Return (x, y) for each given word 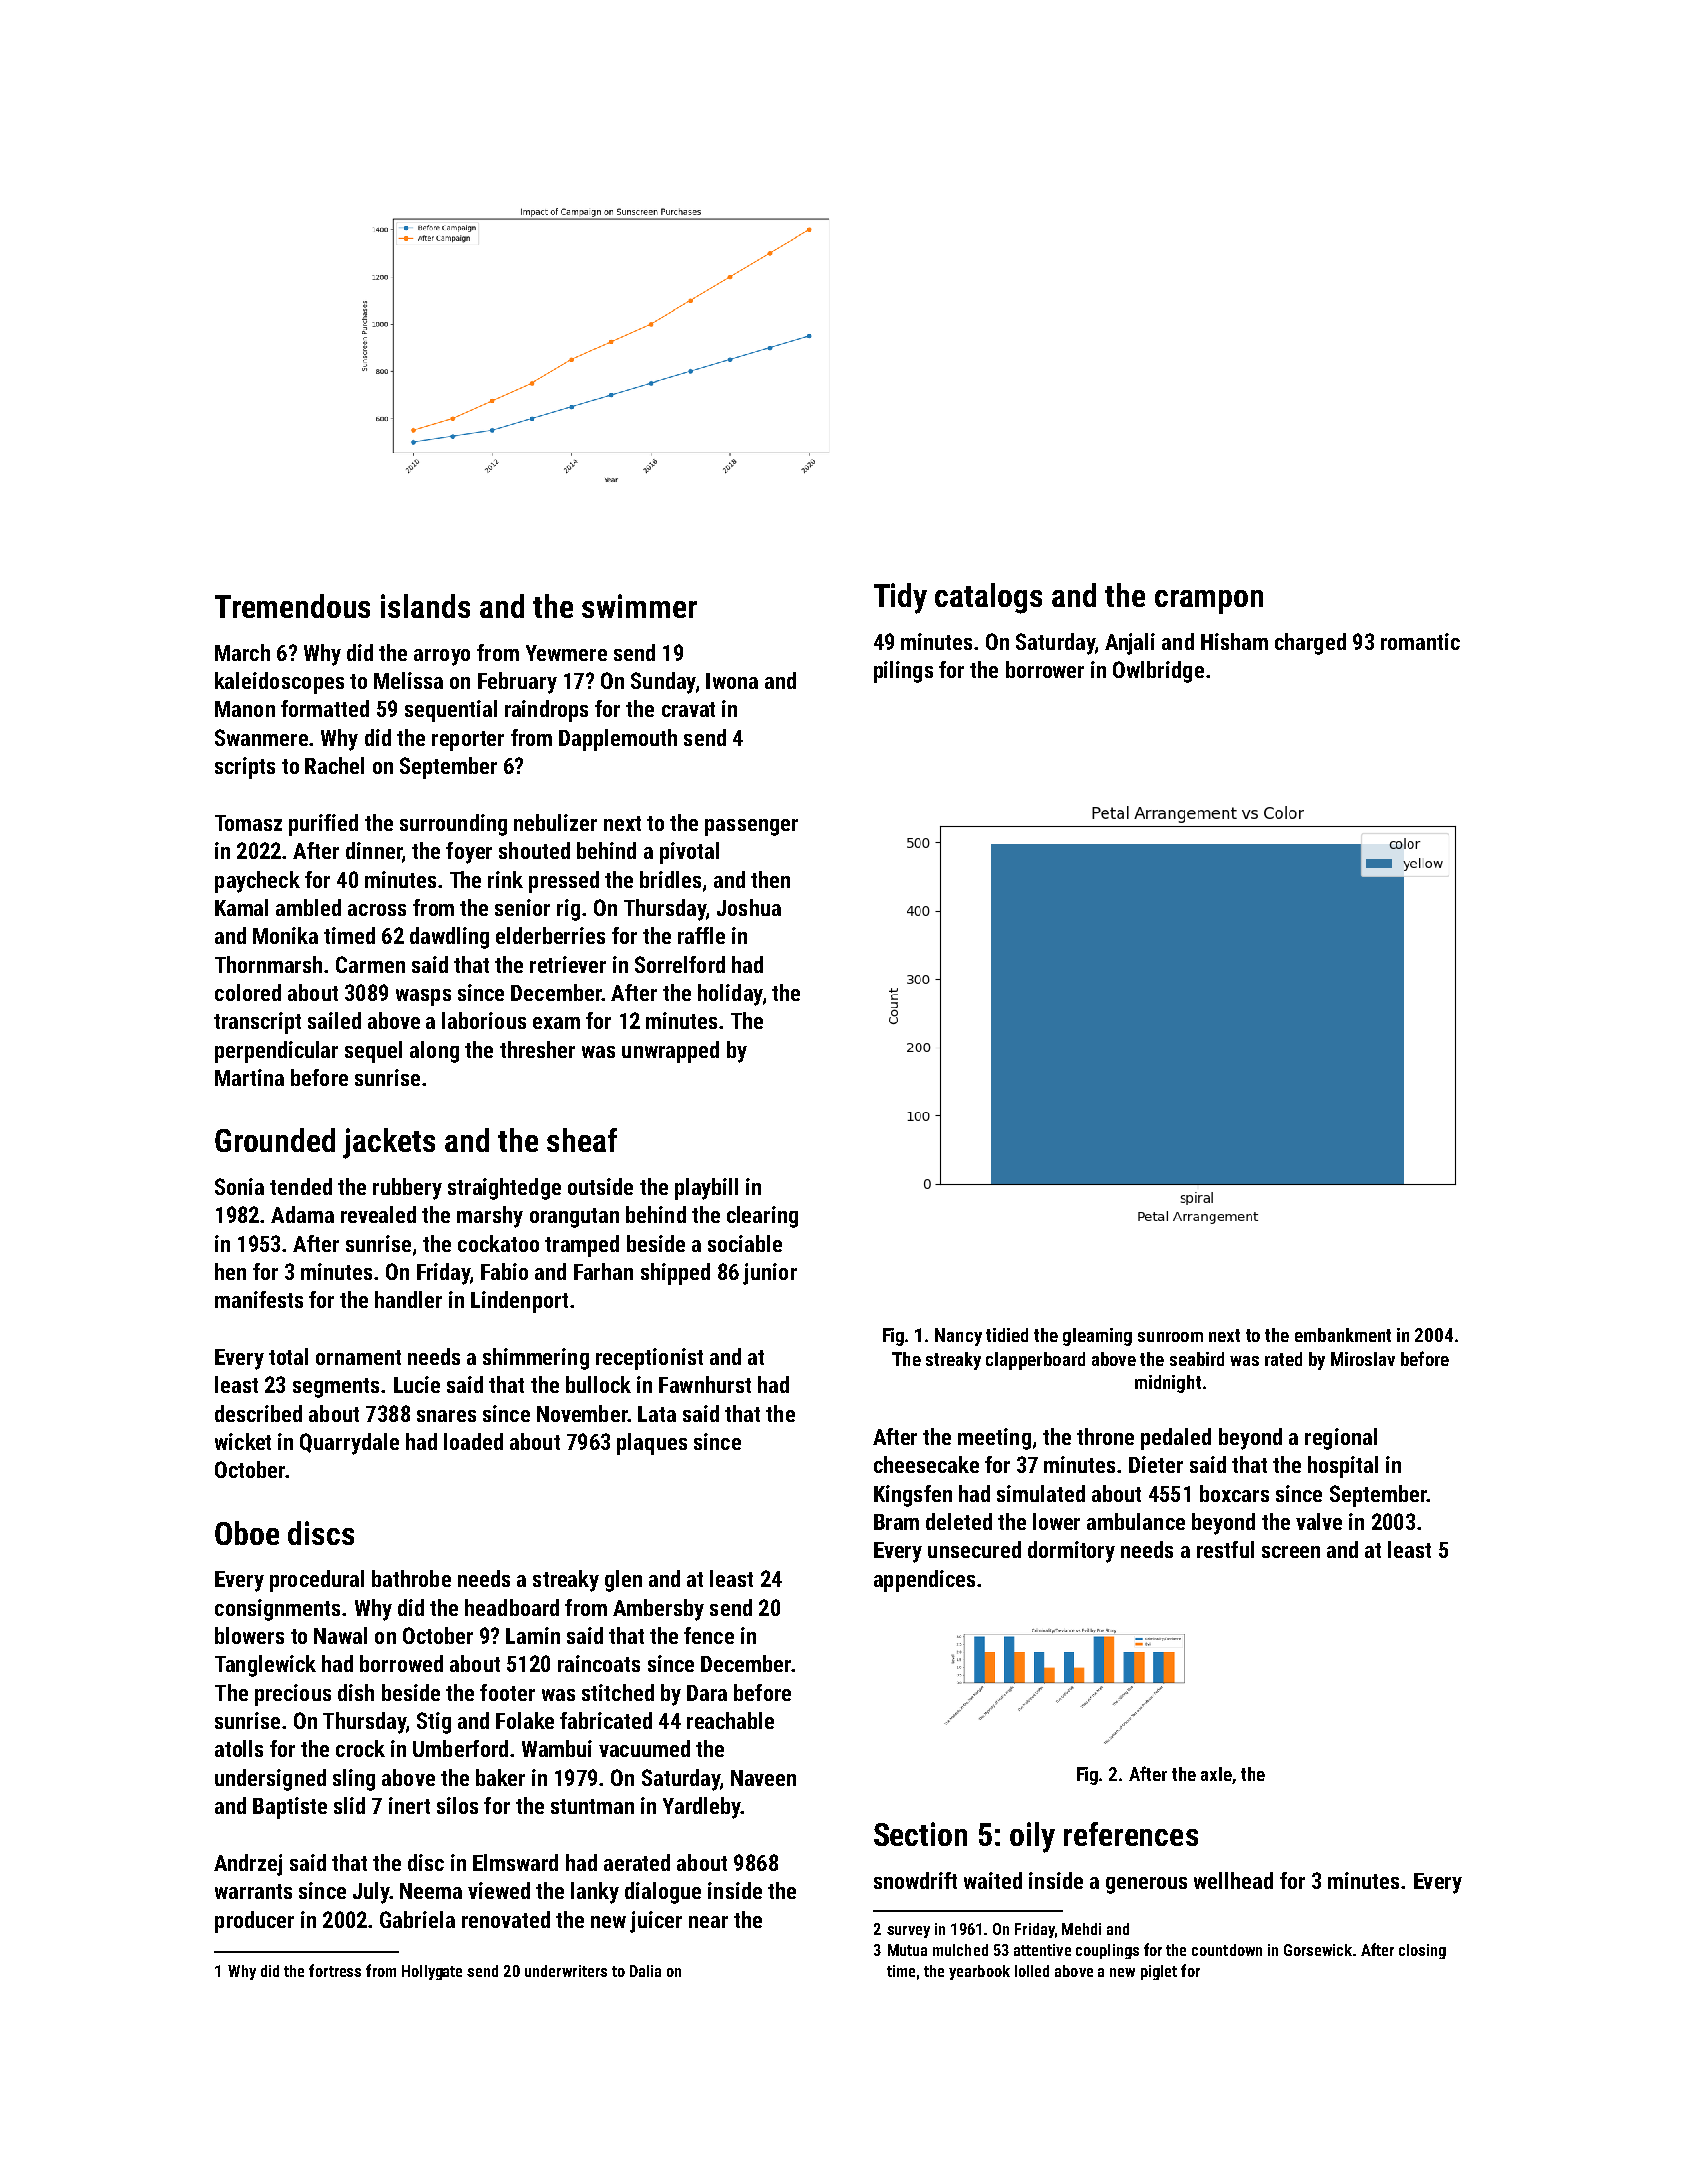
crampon (1209, 602)
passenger (751, 827)
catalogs (988, 598)
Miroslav (1363, 1359)
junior (770, 1274)
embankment (1343, 1335)
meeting (994, 1439)
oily (1032, 1837)
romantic (1420, 641)
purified (323, 825)
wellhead (1233, 1880)
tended (301, 1186)
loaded (473, 1441)
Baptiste (290, 1808)
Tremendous (292, 606)
